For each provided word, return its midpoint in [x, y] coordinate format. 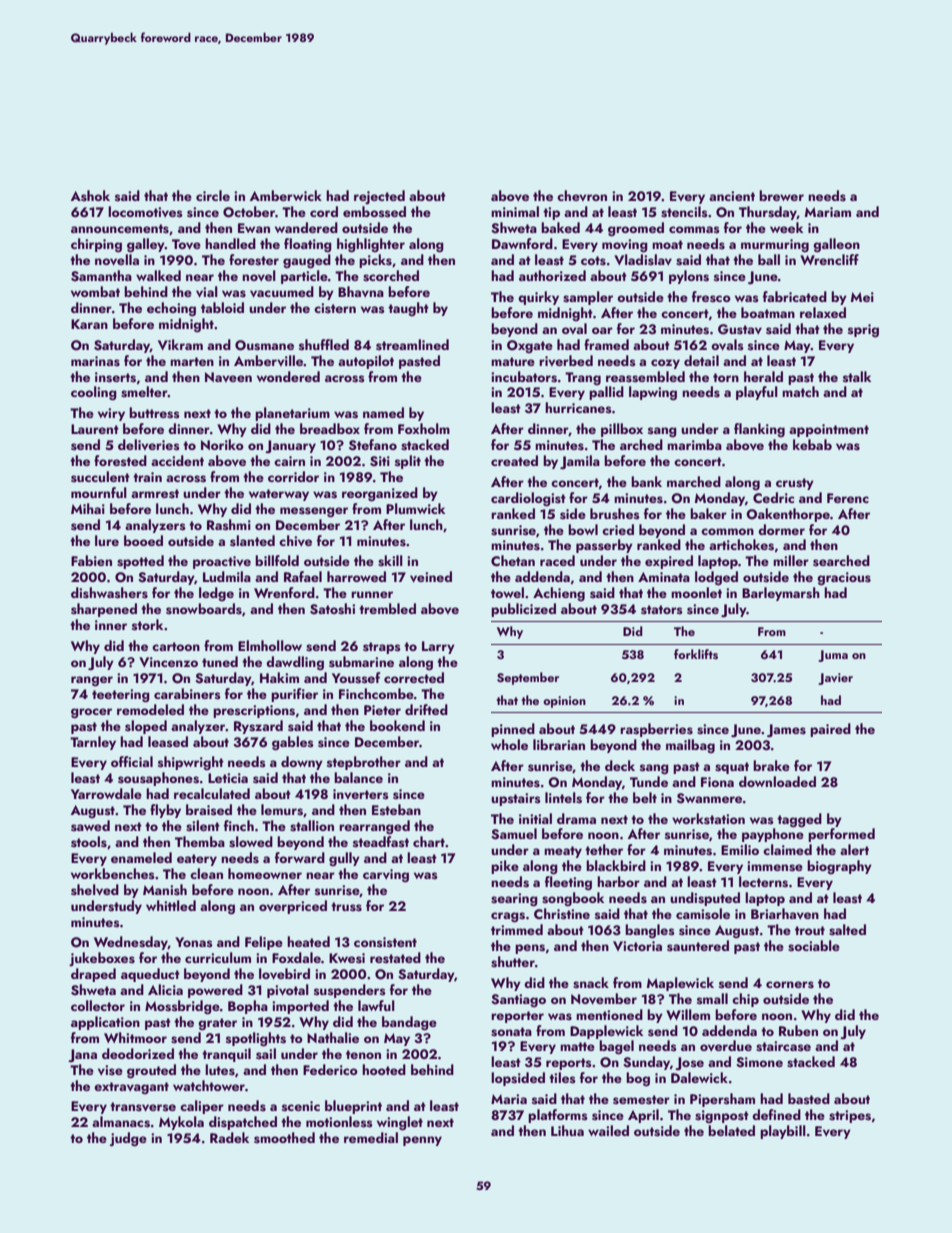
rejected [379, 197]
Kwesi [347, 958]
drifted [426, 709]
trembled [387, 608]
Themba [200, 841]
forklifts [696, 654]
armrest [155, 494]
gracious [844, 579]
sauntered [698, 946]
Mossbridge [182, 1007]
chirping [96, 245]
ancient [732, 196]
